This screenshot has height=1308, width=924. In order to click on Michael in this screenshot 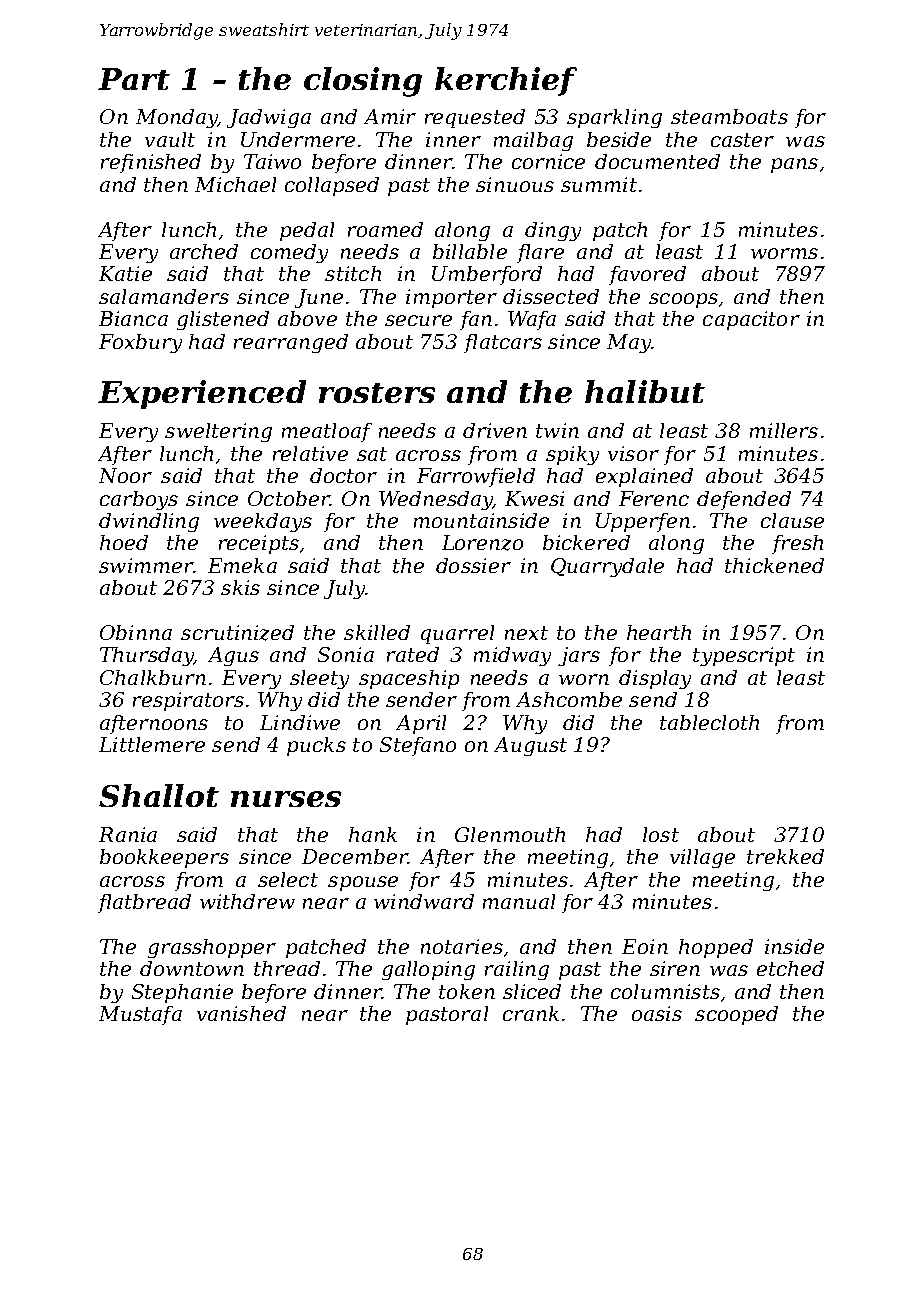, I will do `click(235, 184)`.
